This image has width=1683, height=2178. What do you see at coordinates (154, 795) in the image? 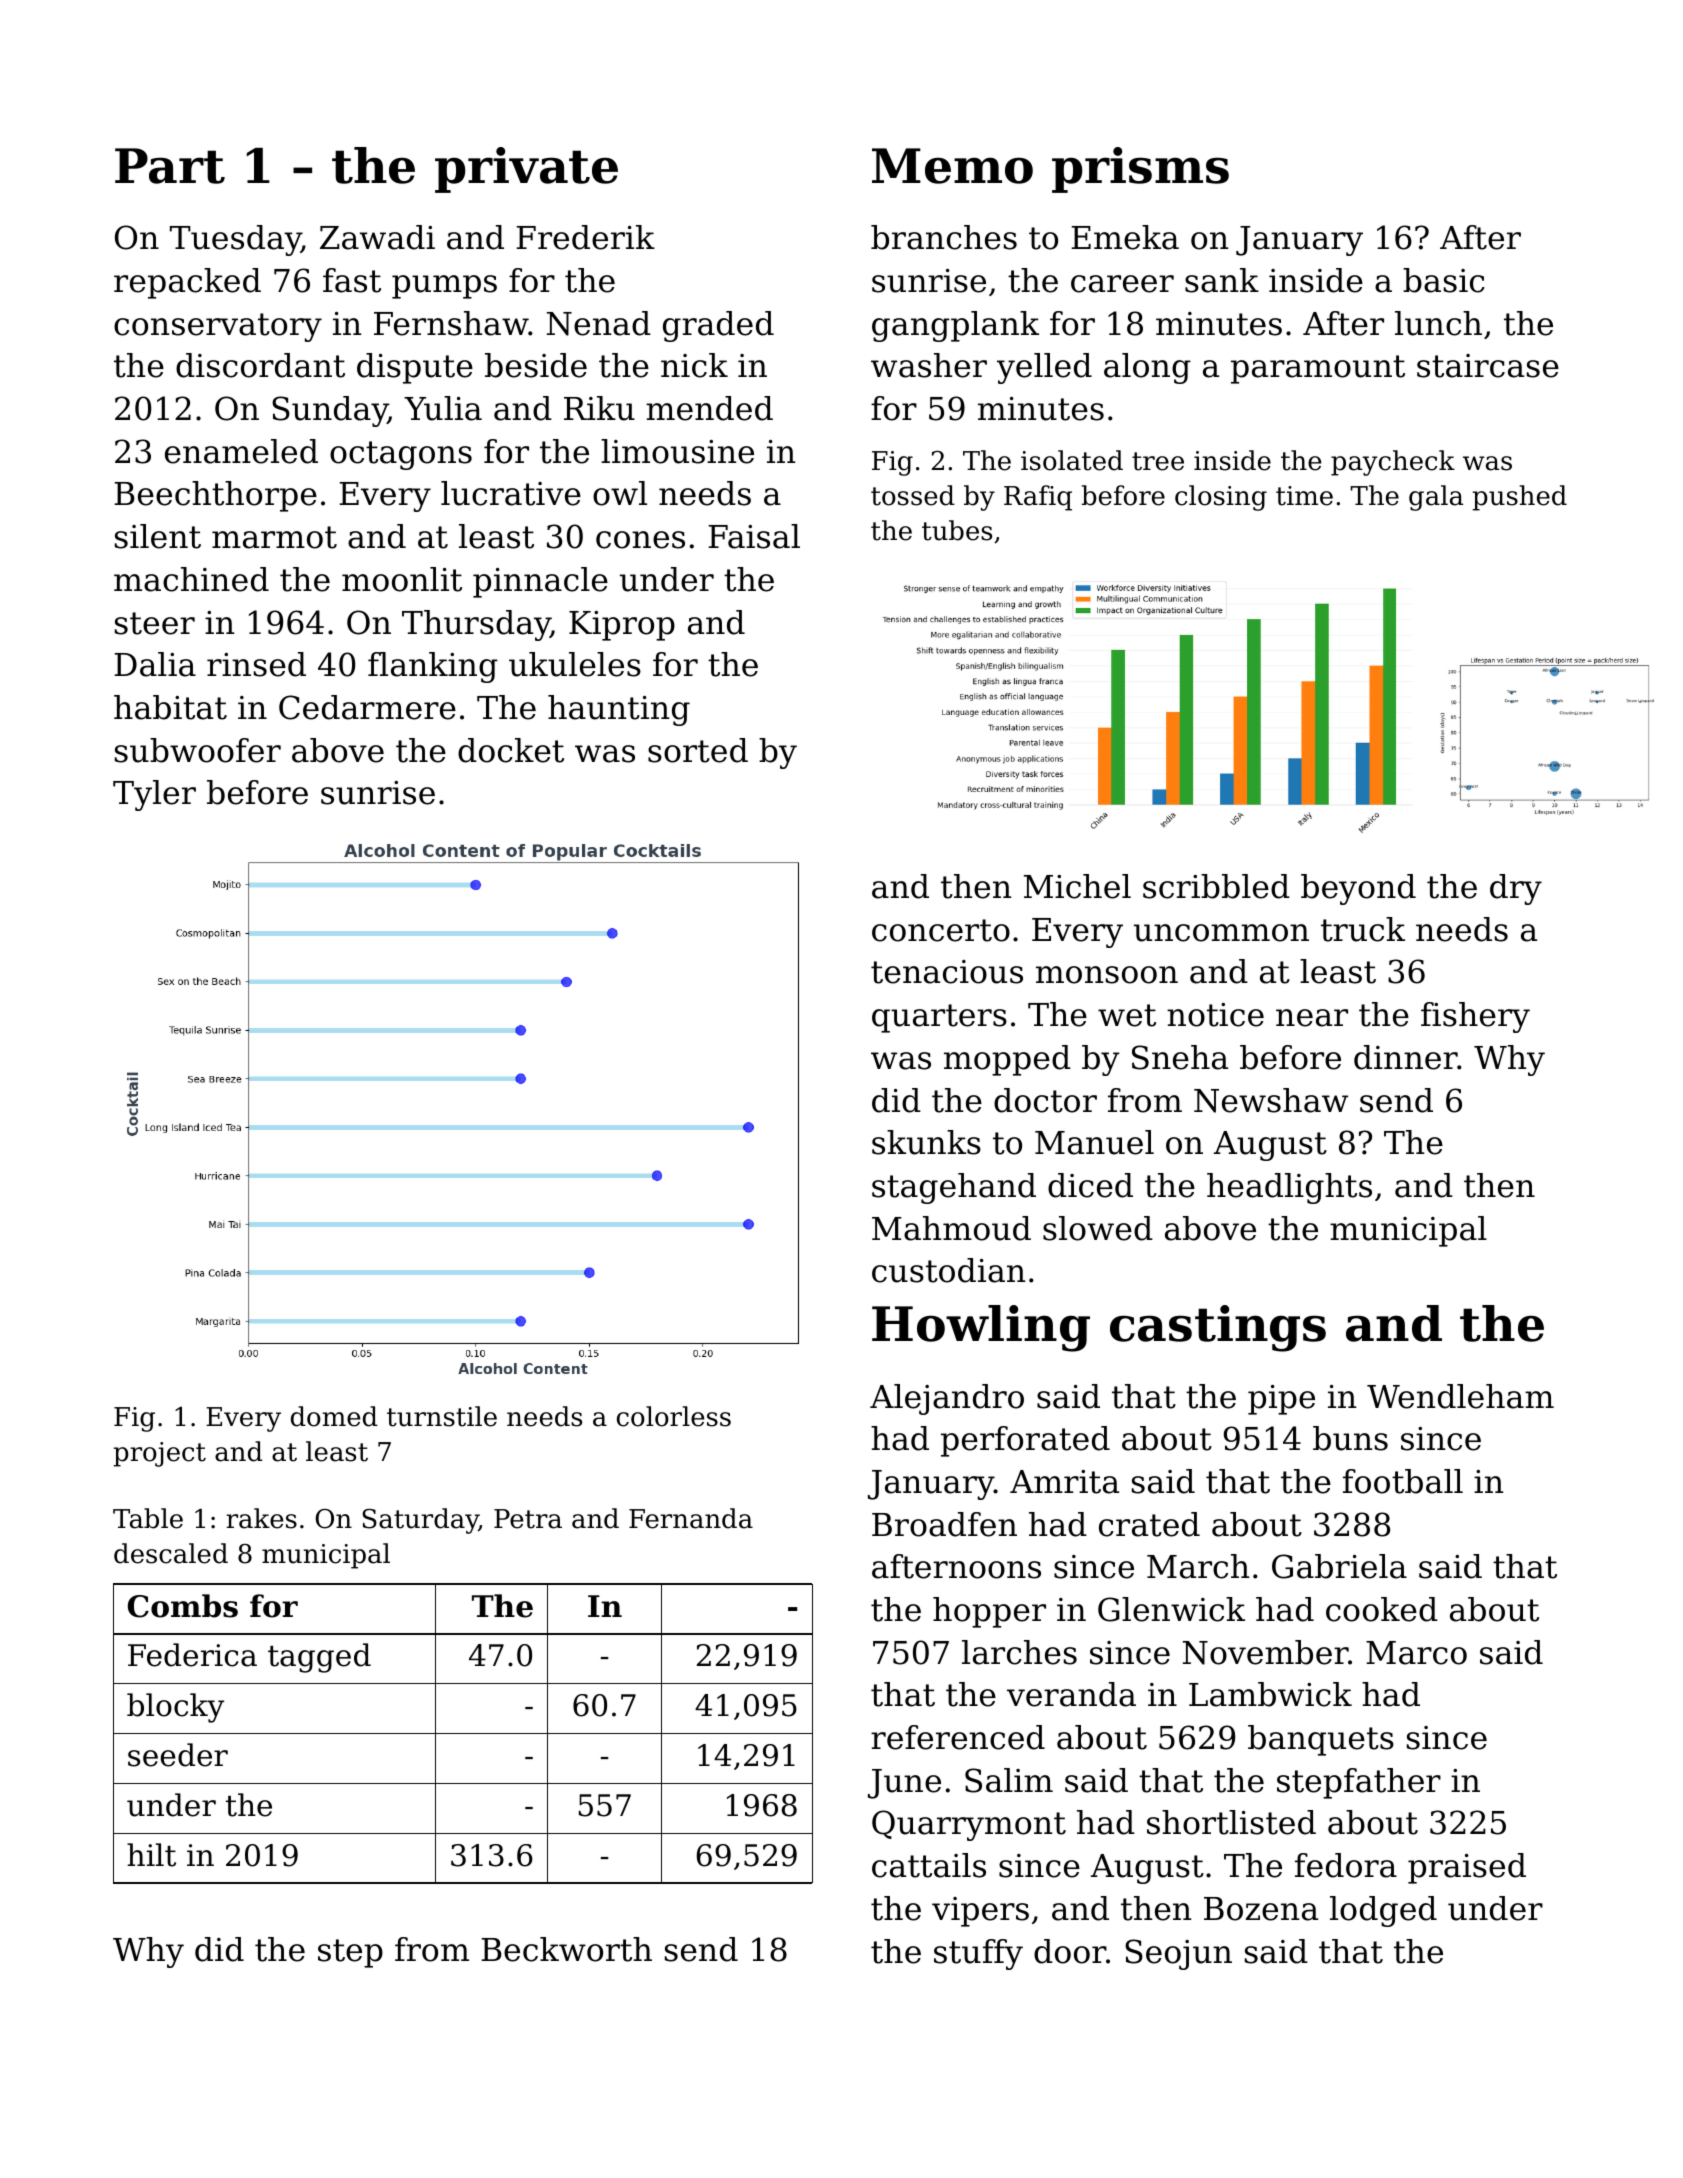
I see `Tyler` at bounding box center [154, 795].
